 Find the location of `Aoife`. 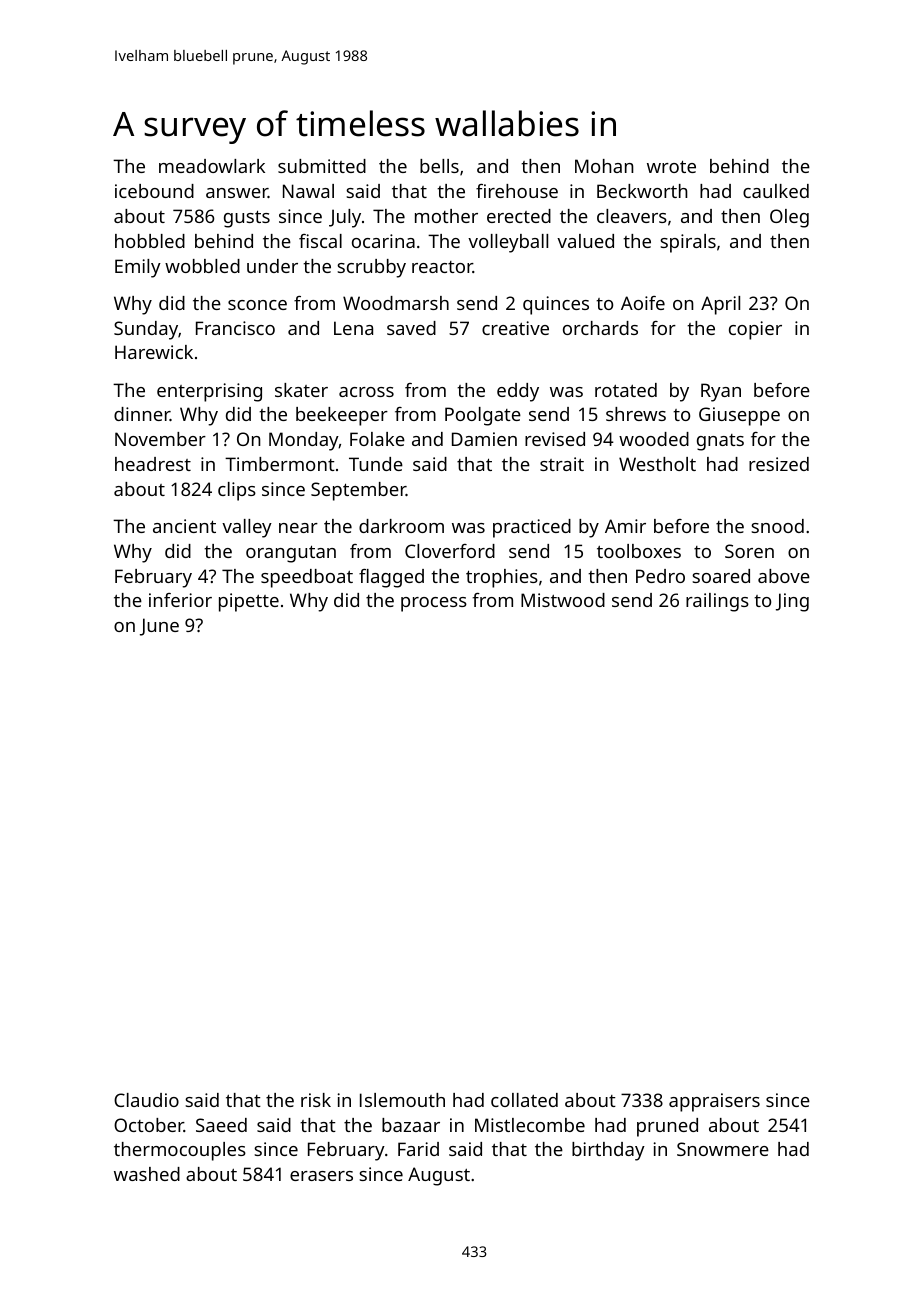

Aoife is located at coordinates (643, 303).
